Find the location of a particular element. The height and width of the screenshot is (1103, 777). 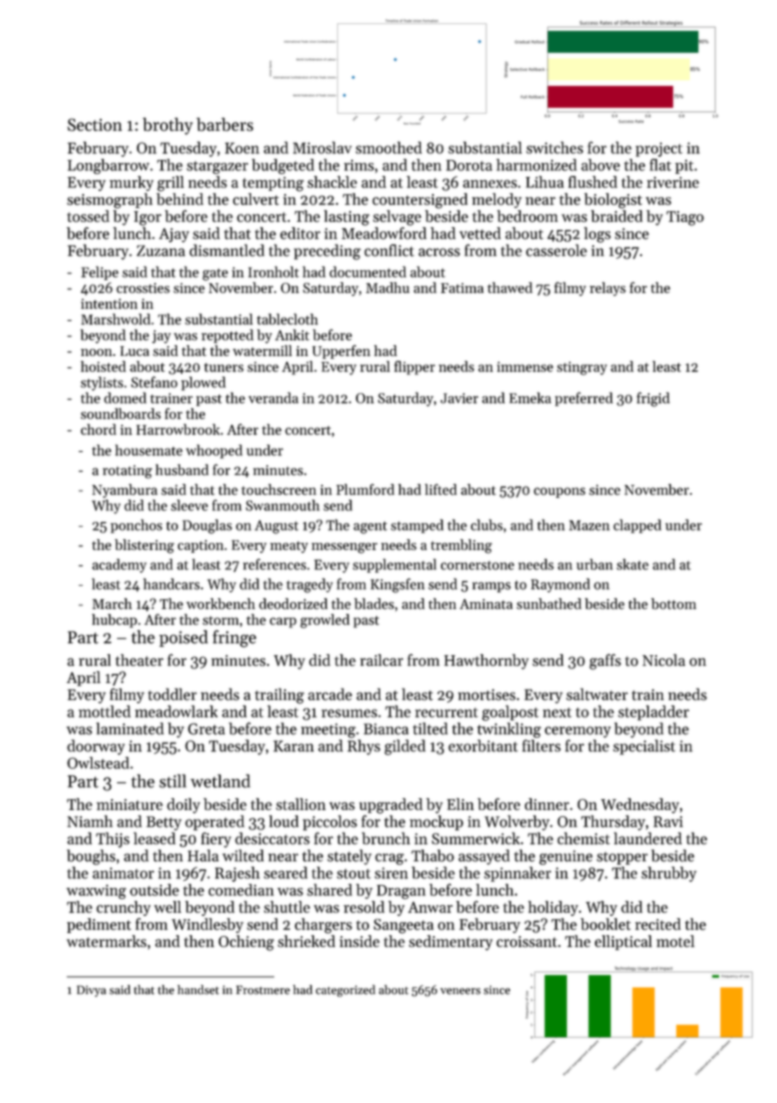

stepladder is located at coordinates (653, 713).
